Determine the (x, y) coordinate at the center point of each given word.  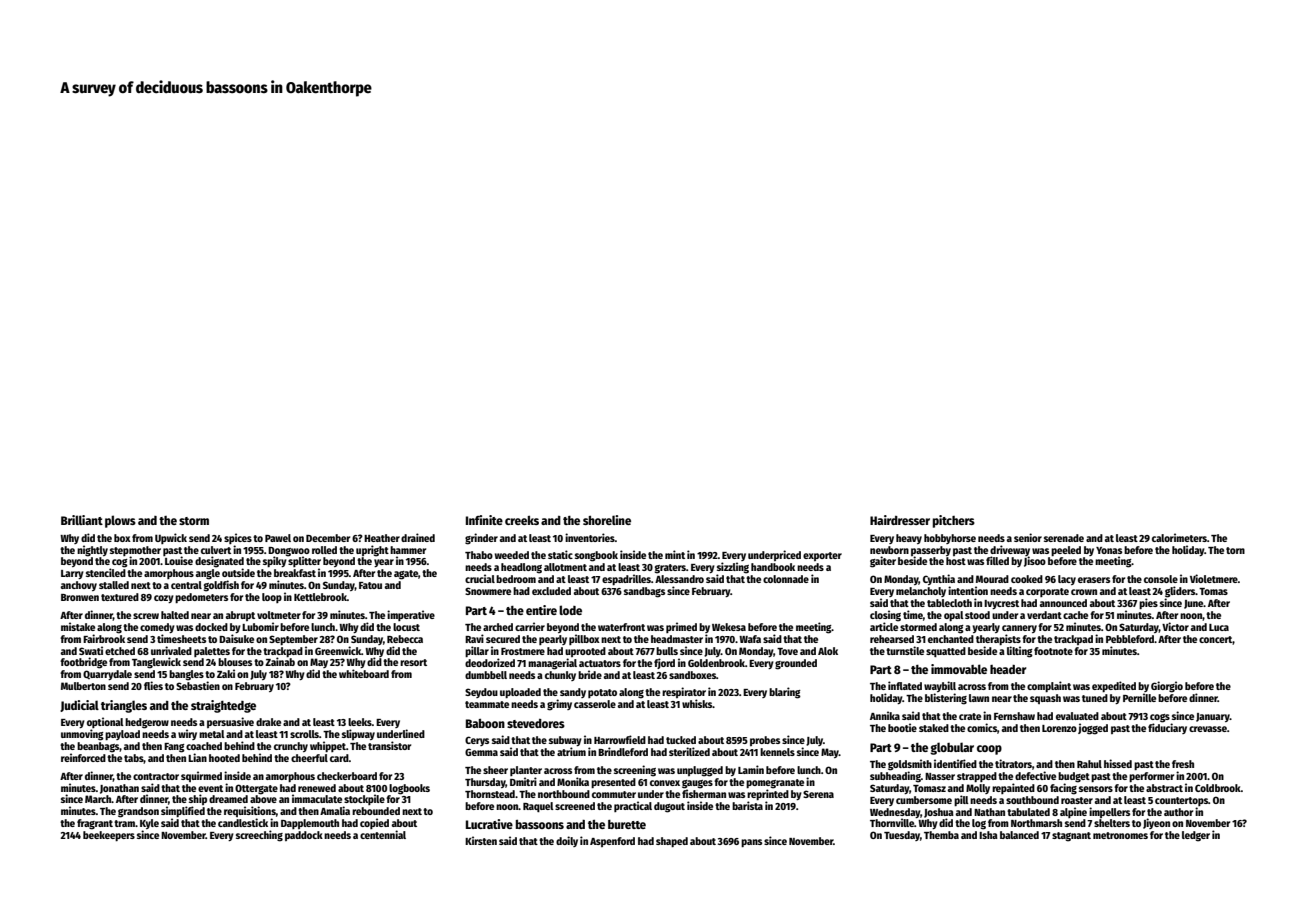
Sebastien (198, 685)
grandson (138, 812)
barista (747, 805)
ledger (1196, 836)
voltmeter (279, 615)
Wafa (750, 639)
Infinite (484, 520)
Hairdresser (900, 520)
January (1213, 717)
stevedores (536, 723)
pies (1148, 603)
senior (1028, 537)
